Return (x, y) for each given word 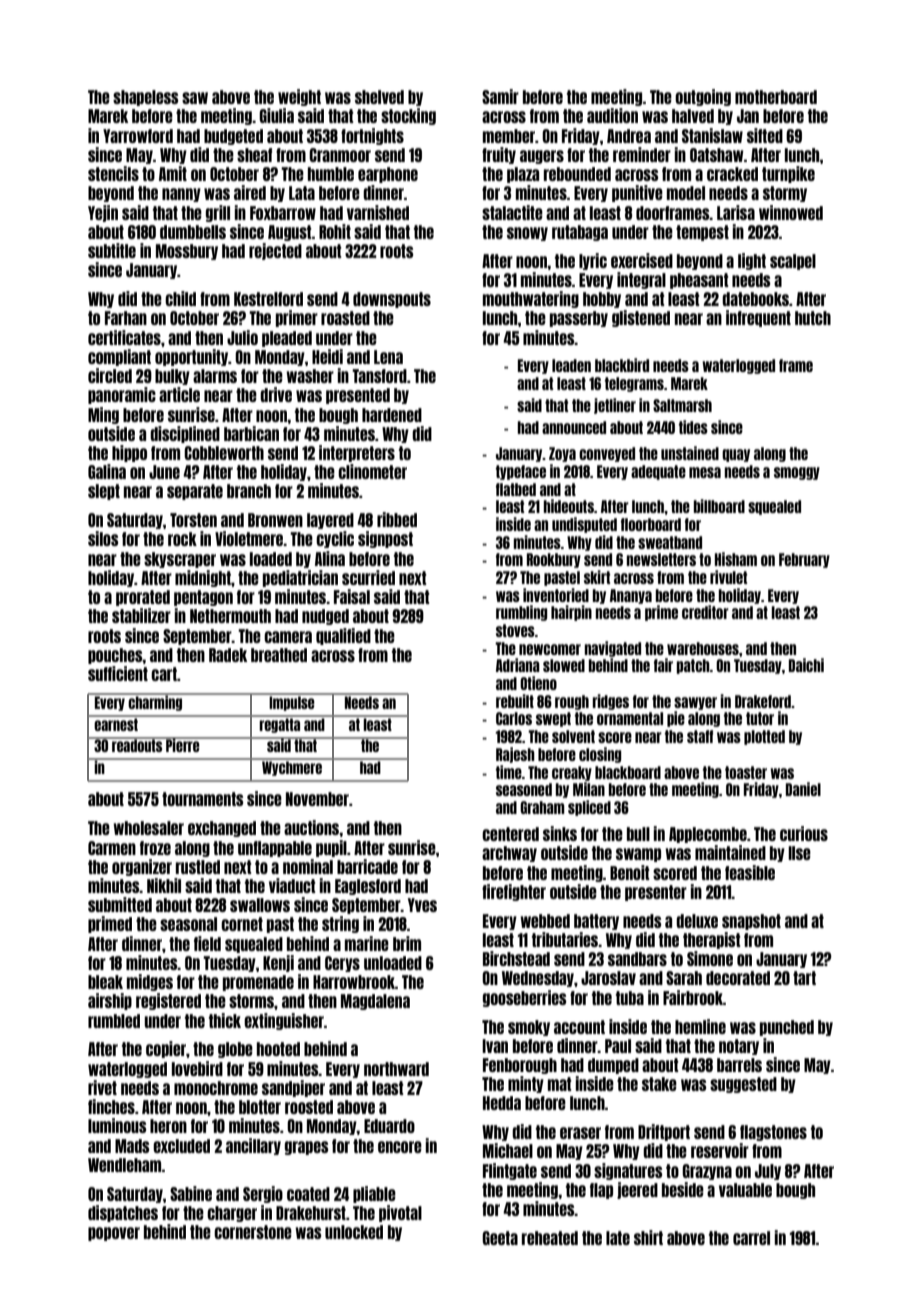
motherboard (776, 97)
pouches (115, 656)
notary (739, 1047)
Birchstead (516, 958)
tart (804, 978)
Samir (500, 96)
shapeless (145, 98)
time (509, 772)
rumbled (114, 1021)
